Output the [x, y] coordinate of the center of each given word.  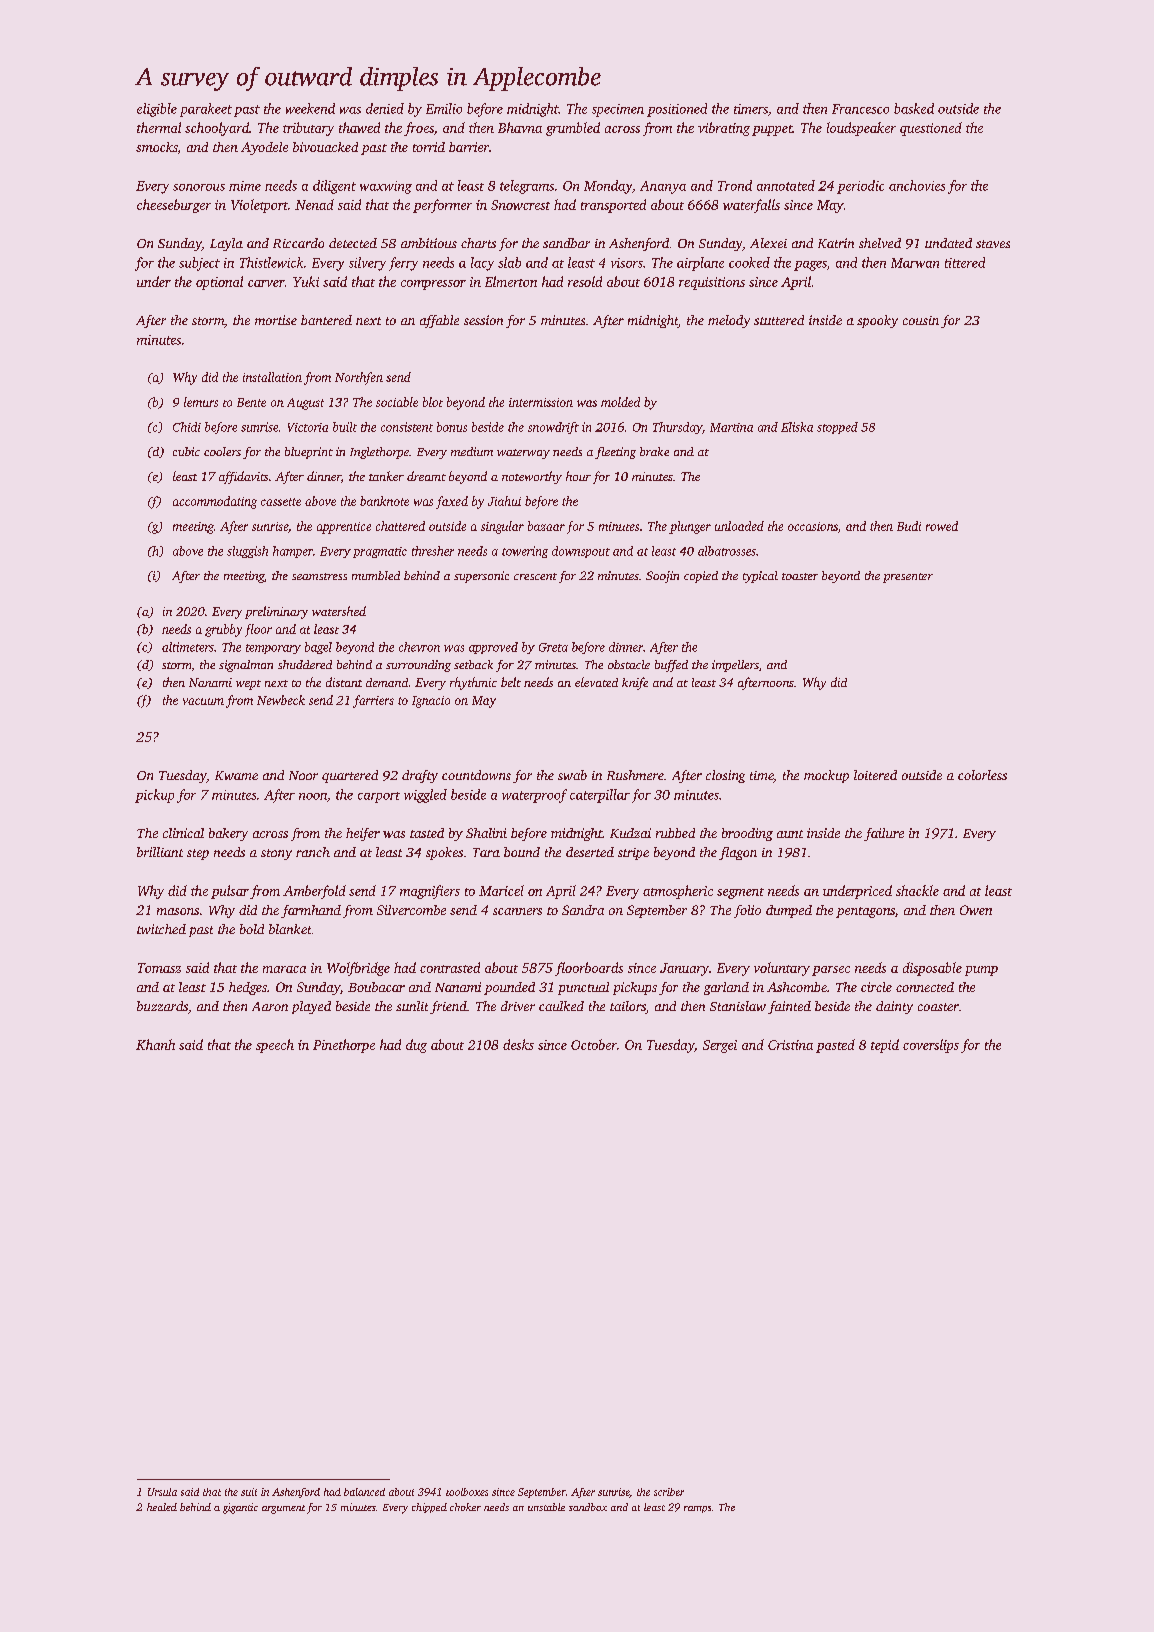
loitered [875, 775]
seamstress [319, 576]
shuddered [305, 664]
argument [283, 1509]
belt [511, 682]
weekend [310, 108]
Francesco [860, 109]
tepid [885, 1046]
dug [416, 1046]
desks [518, 1044]
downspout [581, 552]
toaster [800, 576]
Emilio [444, 108]
